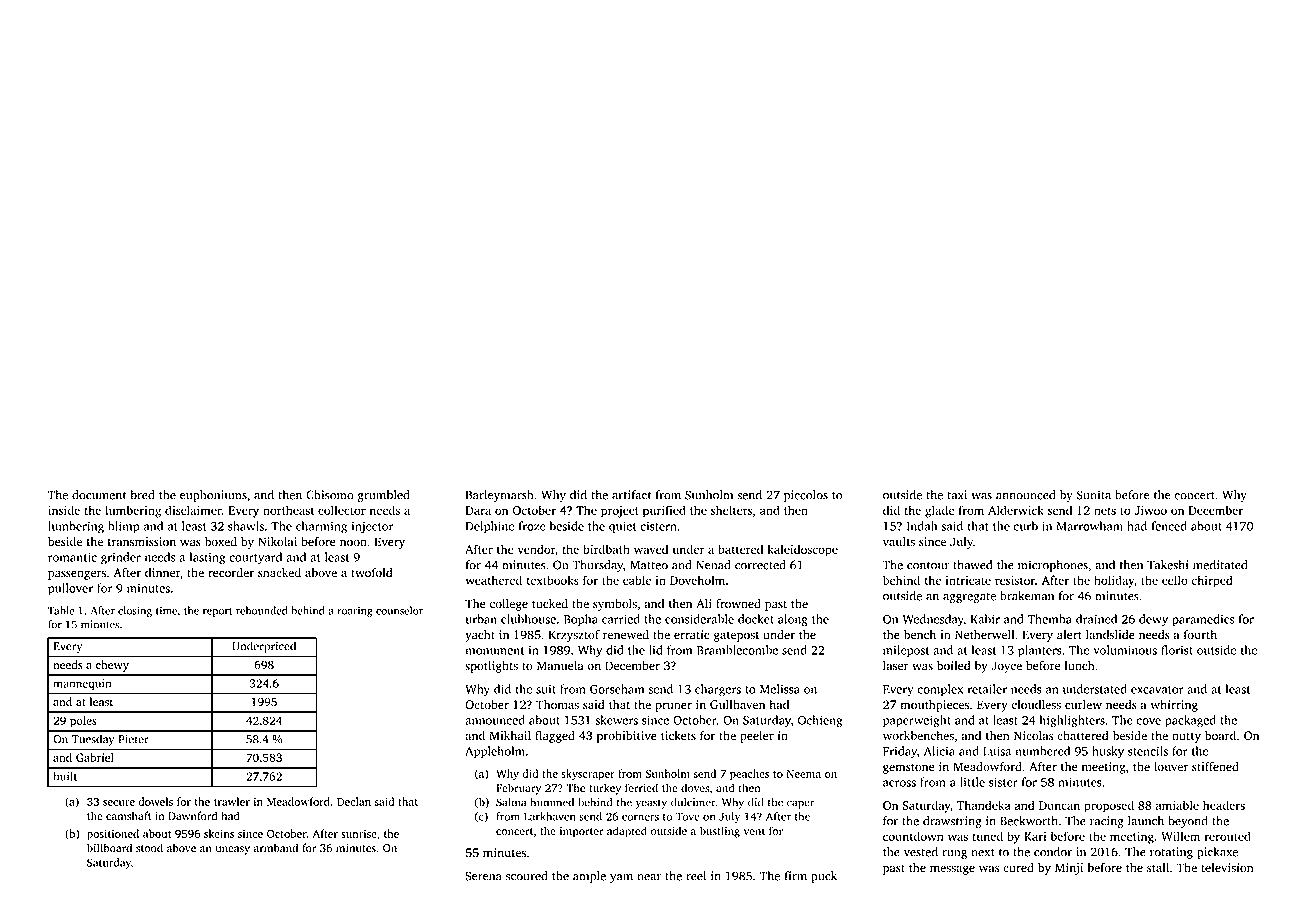  What do you see at coordinates (1094, 495) in the screenshot?
I see `Sunita` at bounding box center [1094, 495].
